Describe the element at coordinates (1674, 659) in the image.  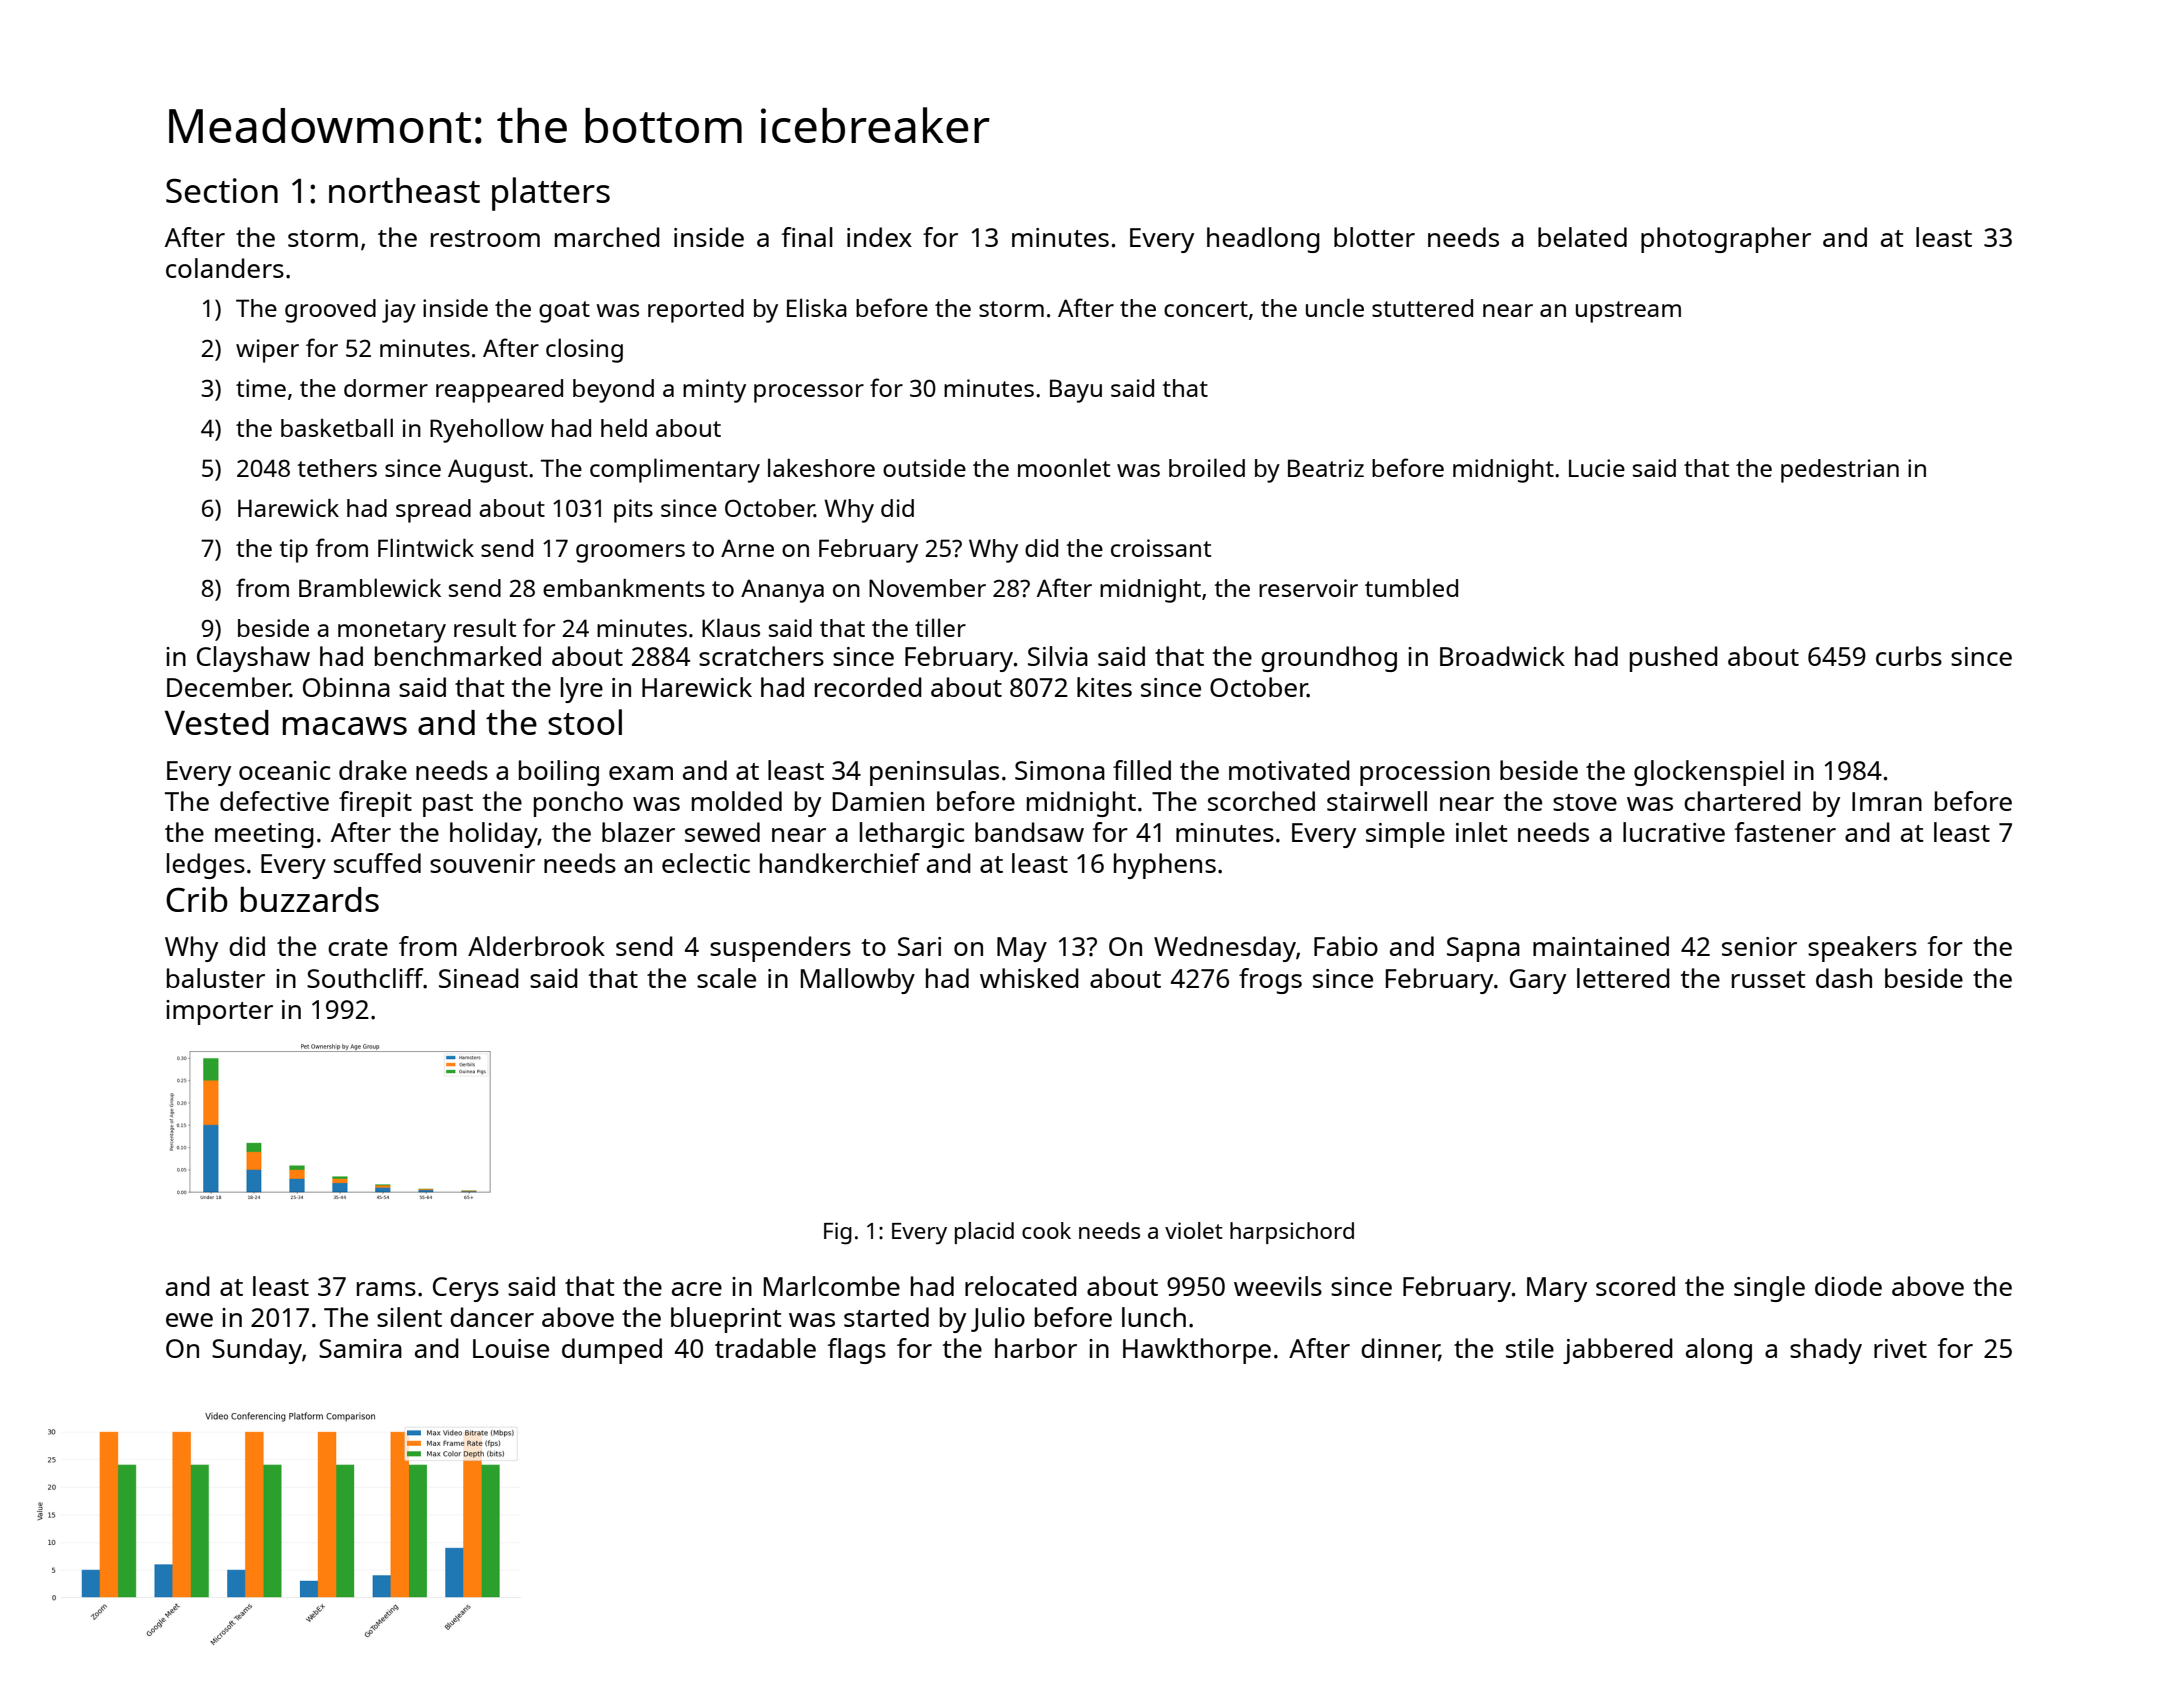
I see `pushed` at that location.
